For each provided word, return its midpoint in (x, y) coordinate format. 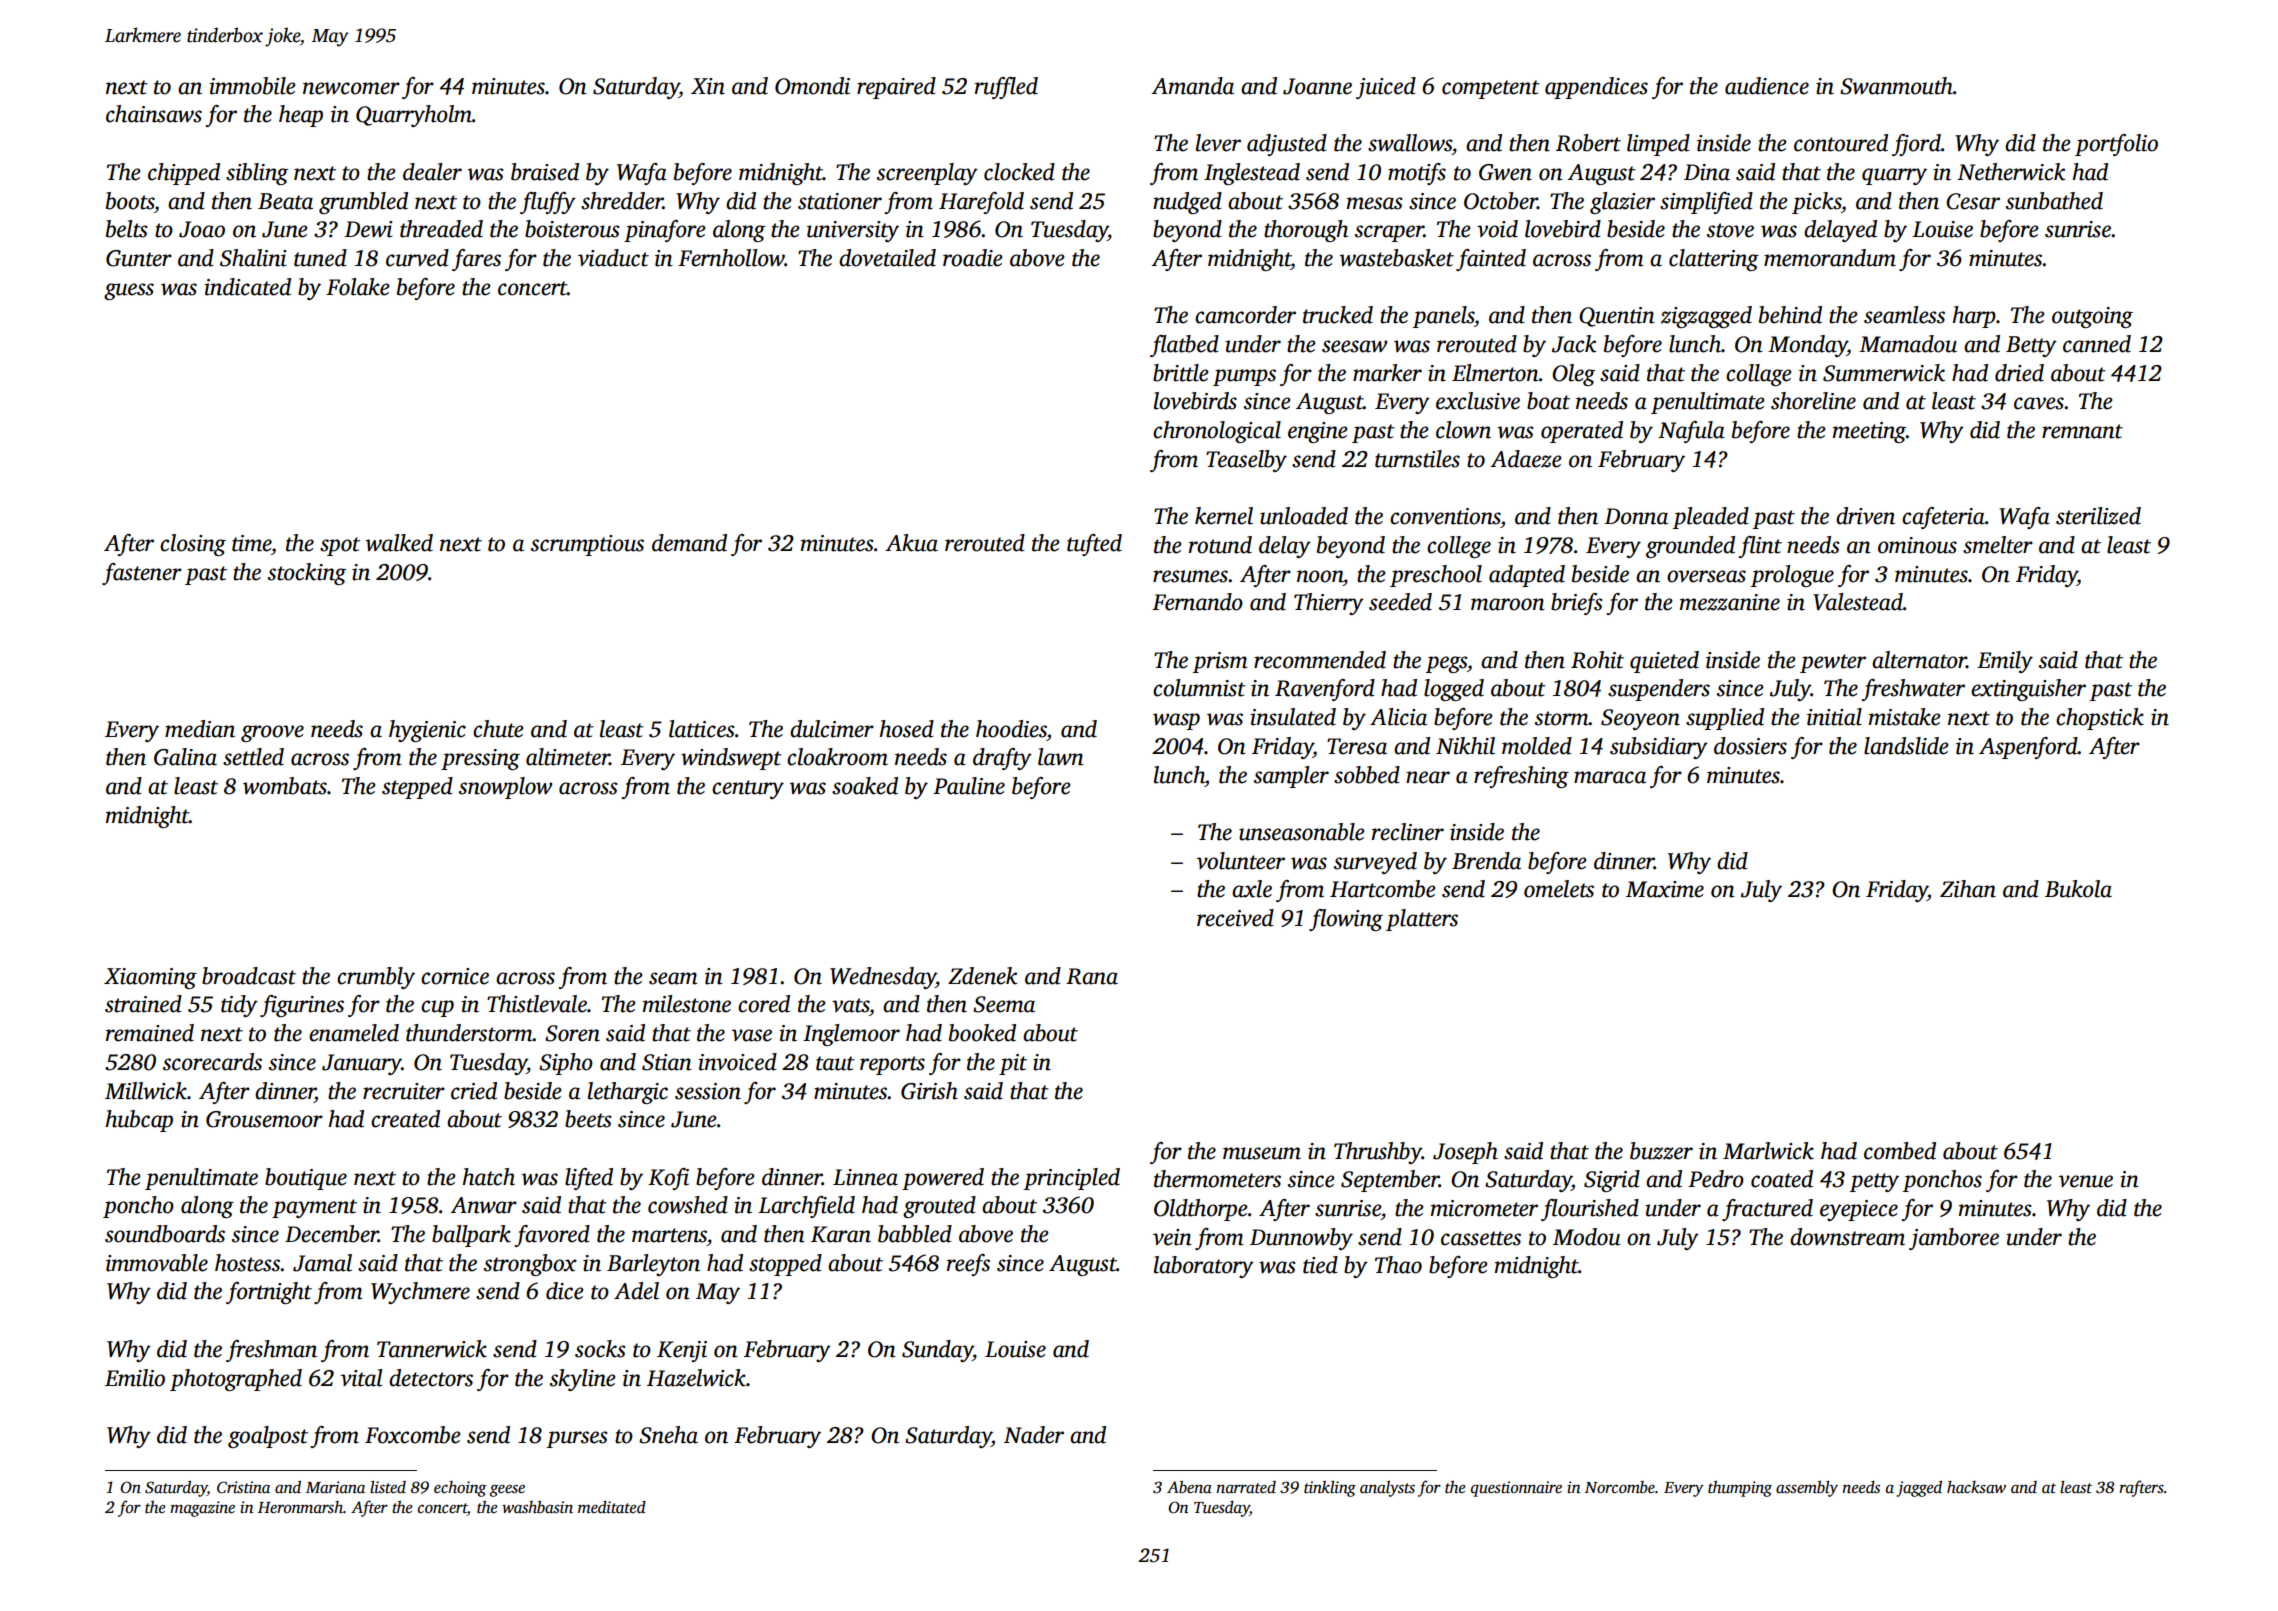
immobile (252, 86)
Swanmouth (1896, 86)
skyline (582, 1380)
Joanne (1317, 86)
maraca (1610, 777)
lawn (1061, 757)
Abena (1189, 1487)
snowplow (505, 788)
